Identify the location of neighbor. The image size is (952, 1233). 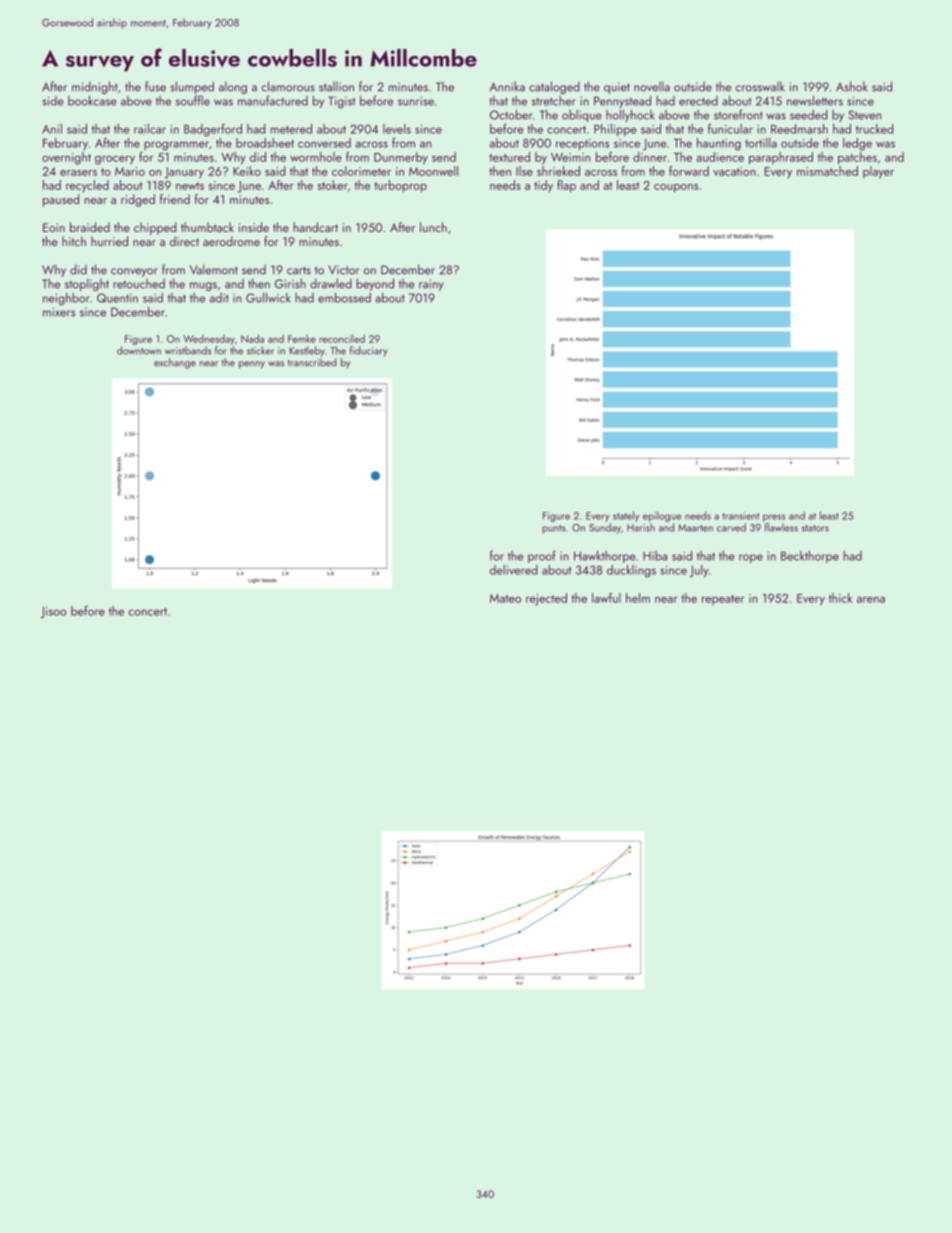
(66, 298).
